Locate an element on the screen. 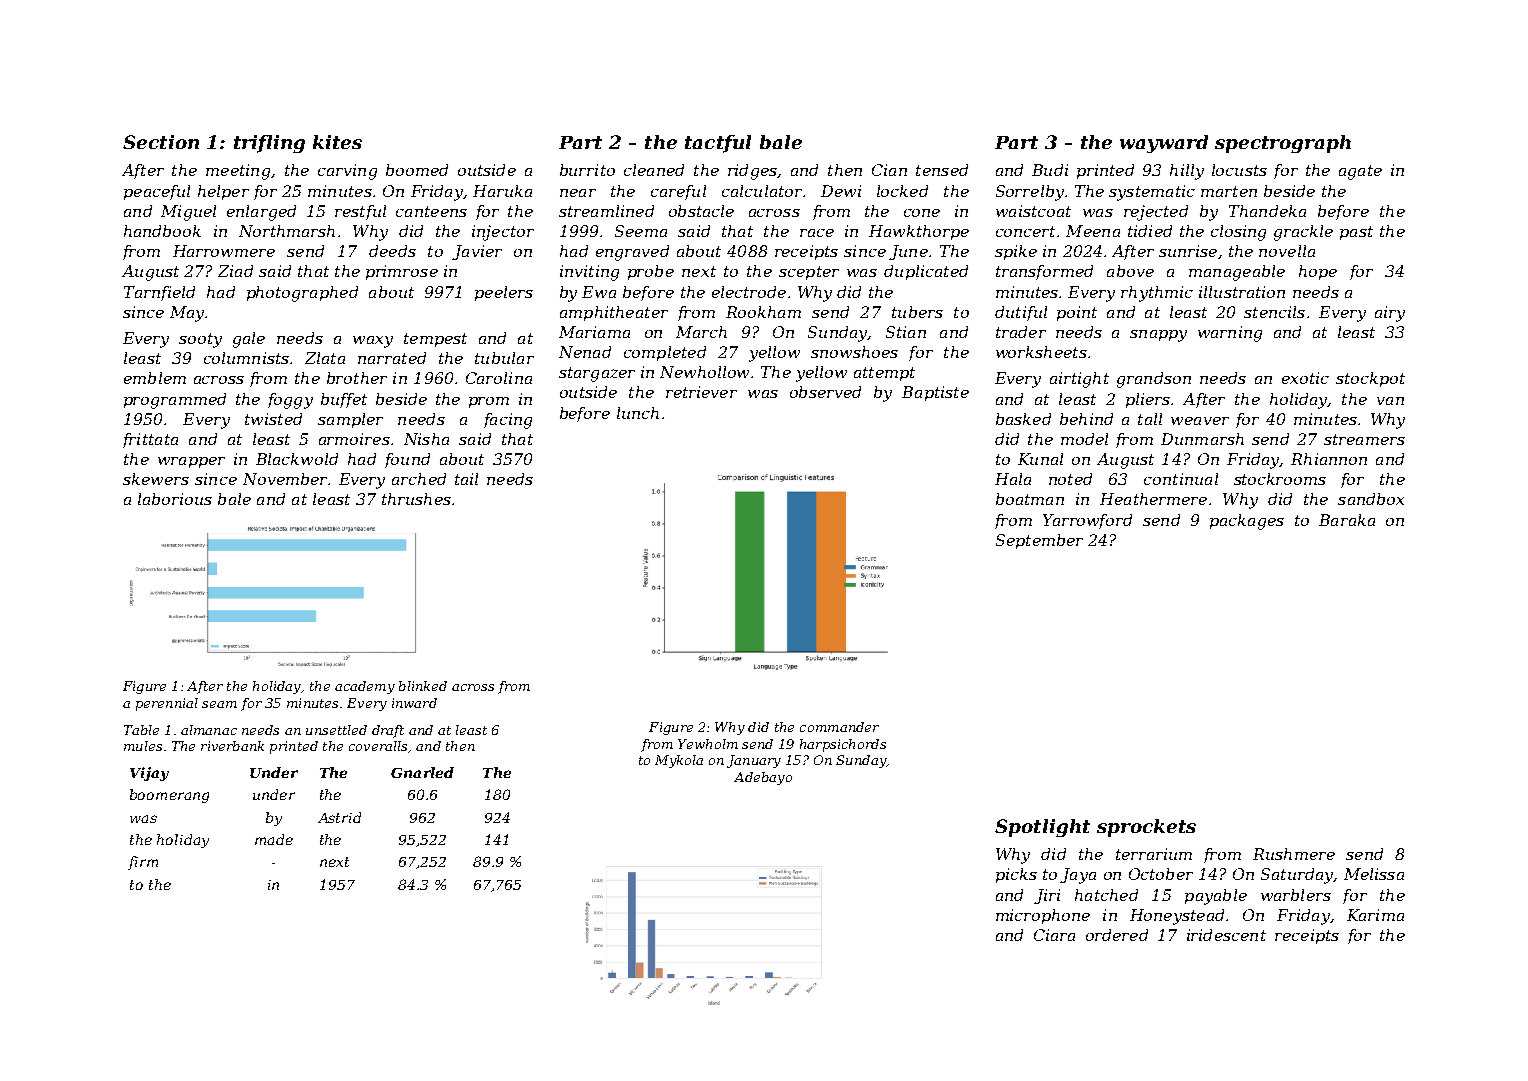 The width and height of the screenshot is (1528, 1081). Spotlight is located at coordinates (1042, 828).
